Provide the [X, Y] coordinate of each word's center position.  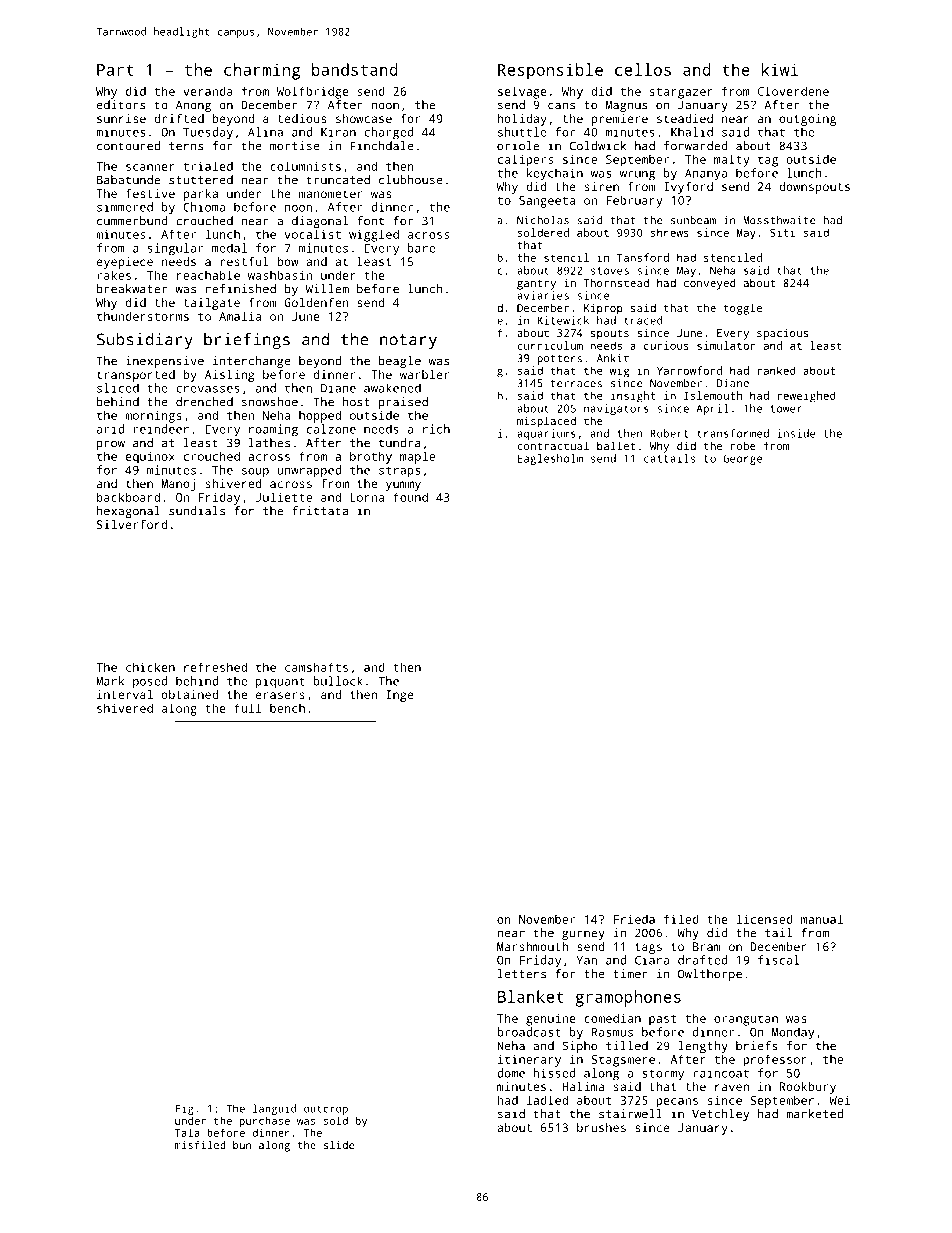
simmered [125, 207]
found [410, 497]
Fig [184, 1109]
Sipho [579, 1047]
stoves [610, 271]
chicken [150, 667]
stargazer [681, 93]
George [742, 459]
